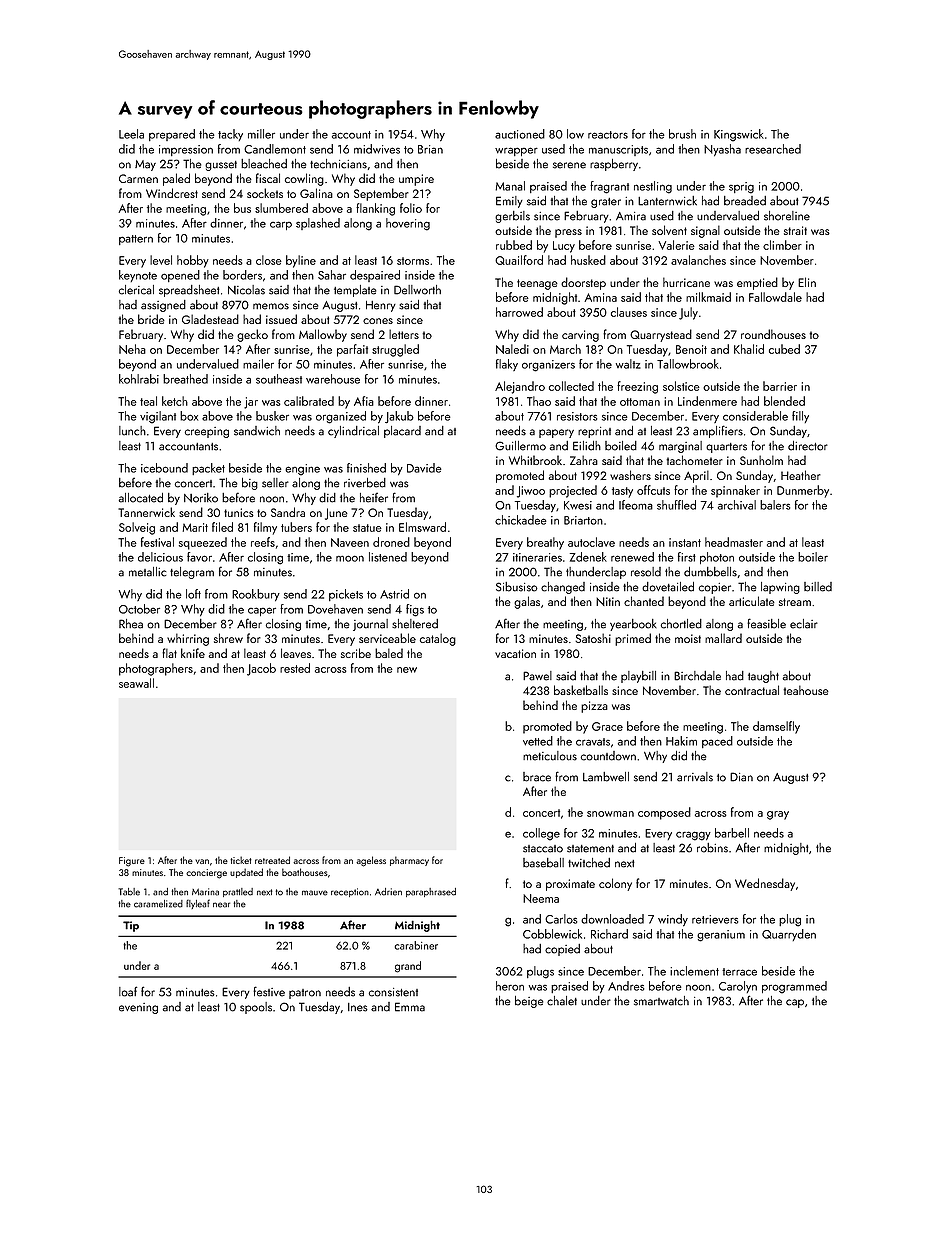 The width and height of the screenshot is (952, 1233). I want to click on updated, so click(246, 873).
